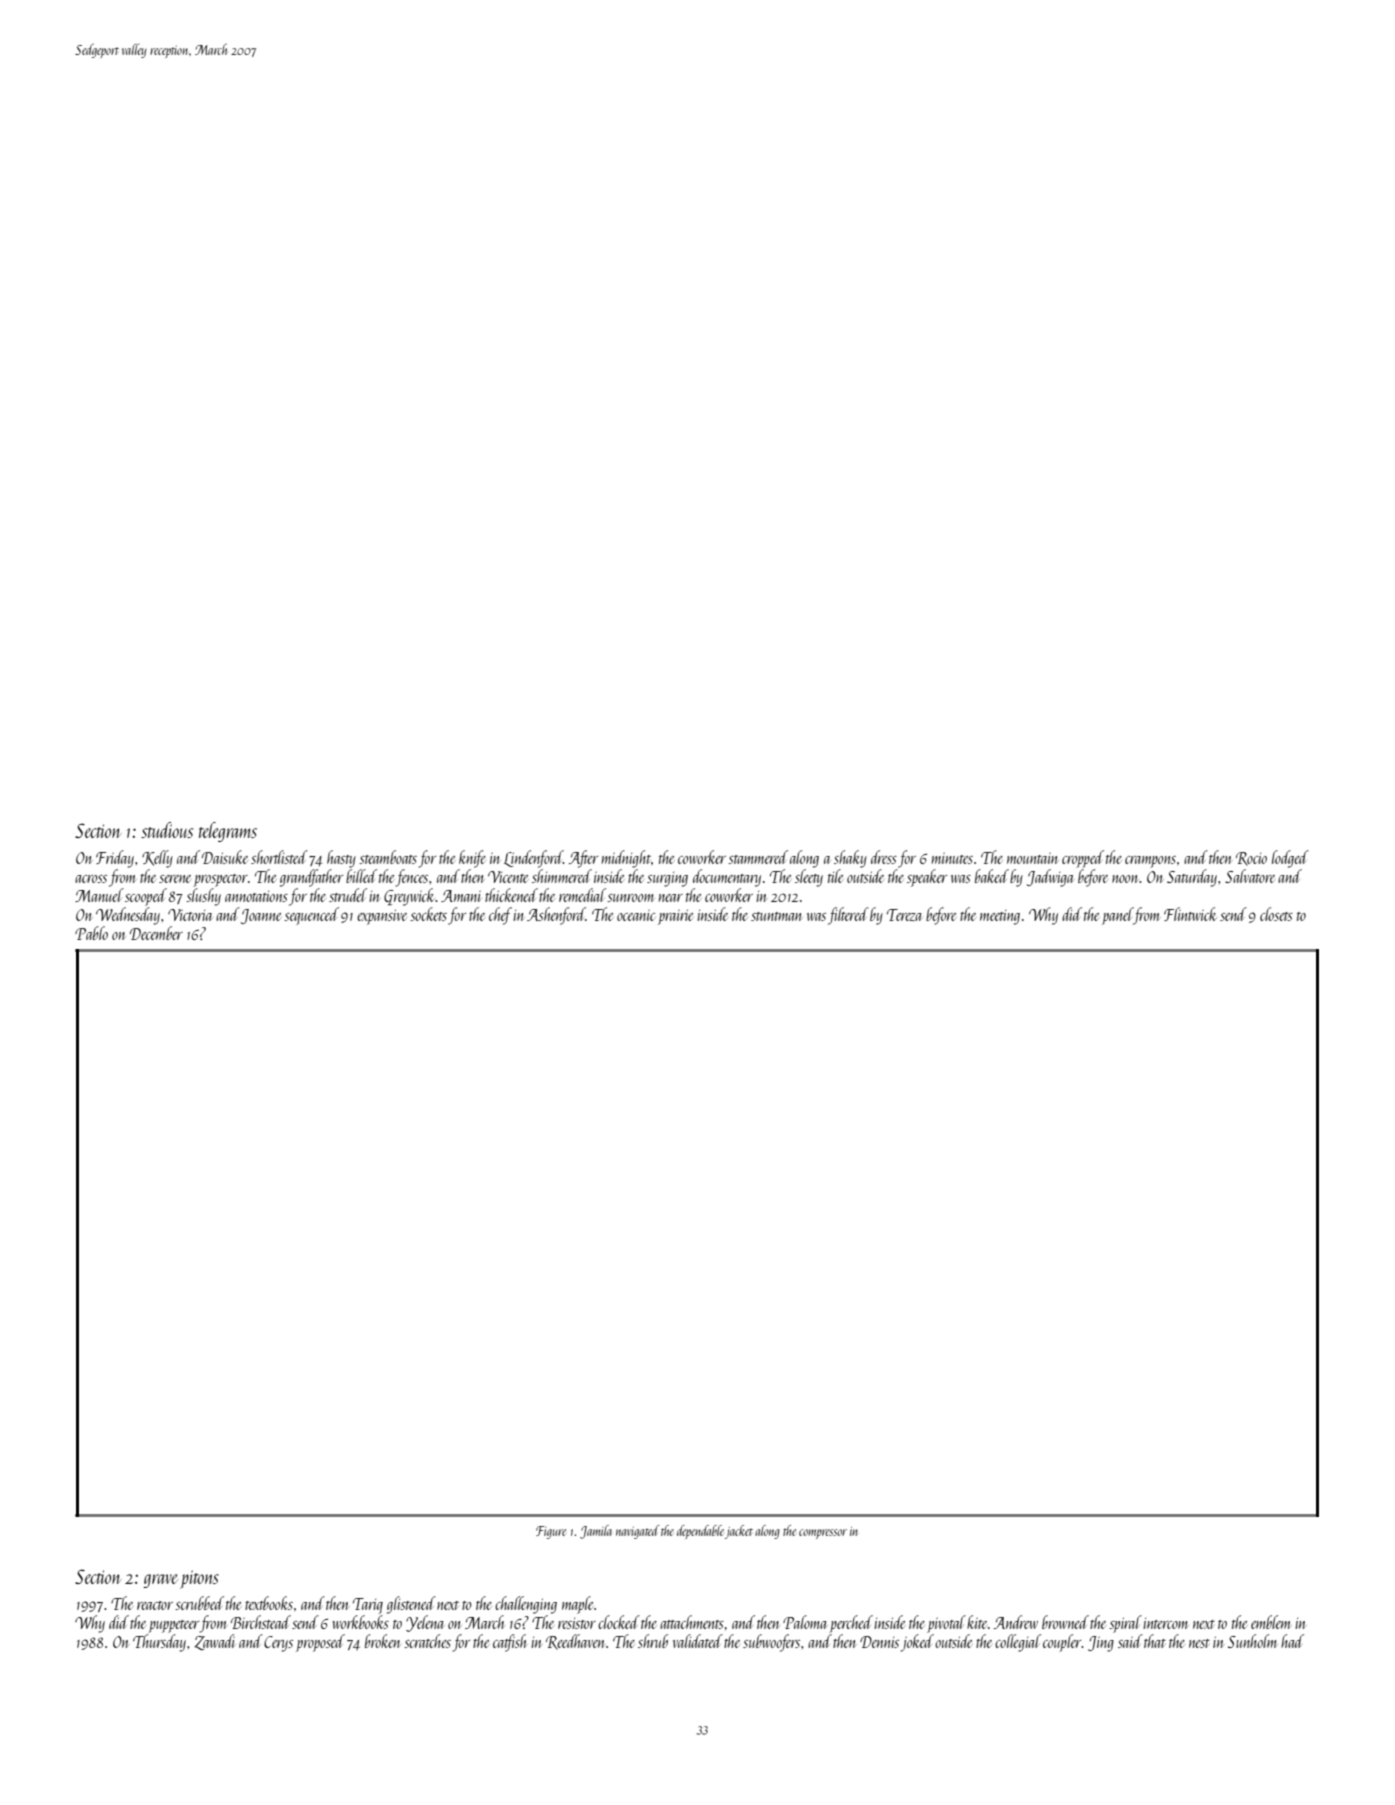 The image size is (1395, 1805). I want to click on filtered, so click(848, 916).
